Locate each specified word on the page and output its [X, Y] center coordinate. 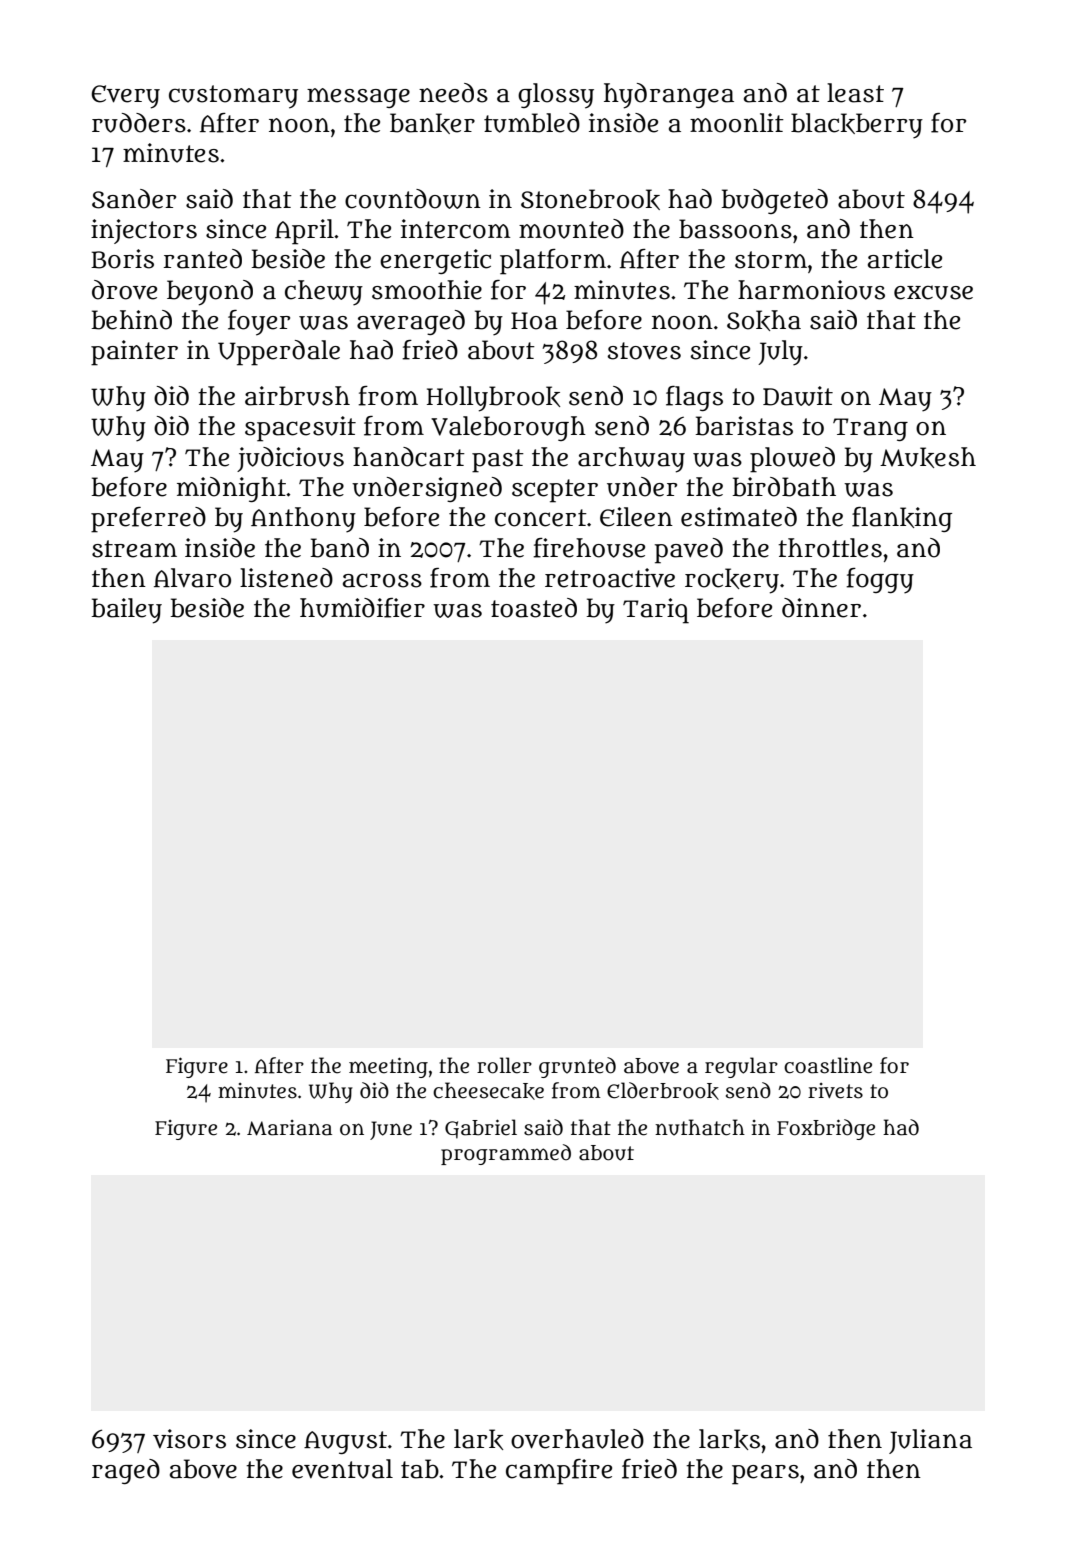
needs [453, 93]
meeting [388, 1067]
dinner [821, 608]
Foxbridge [826, 1129]
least [855, 93]
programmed [506, 1154]
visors [189, 1439]
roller [504, 1065]
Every [125, 97]
